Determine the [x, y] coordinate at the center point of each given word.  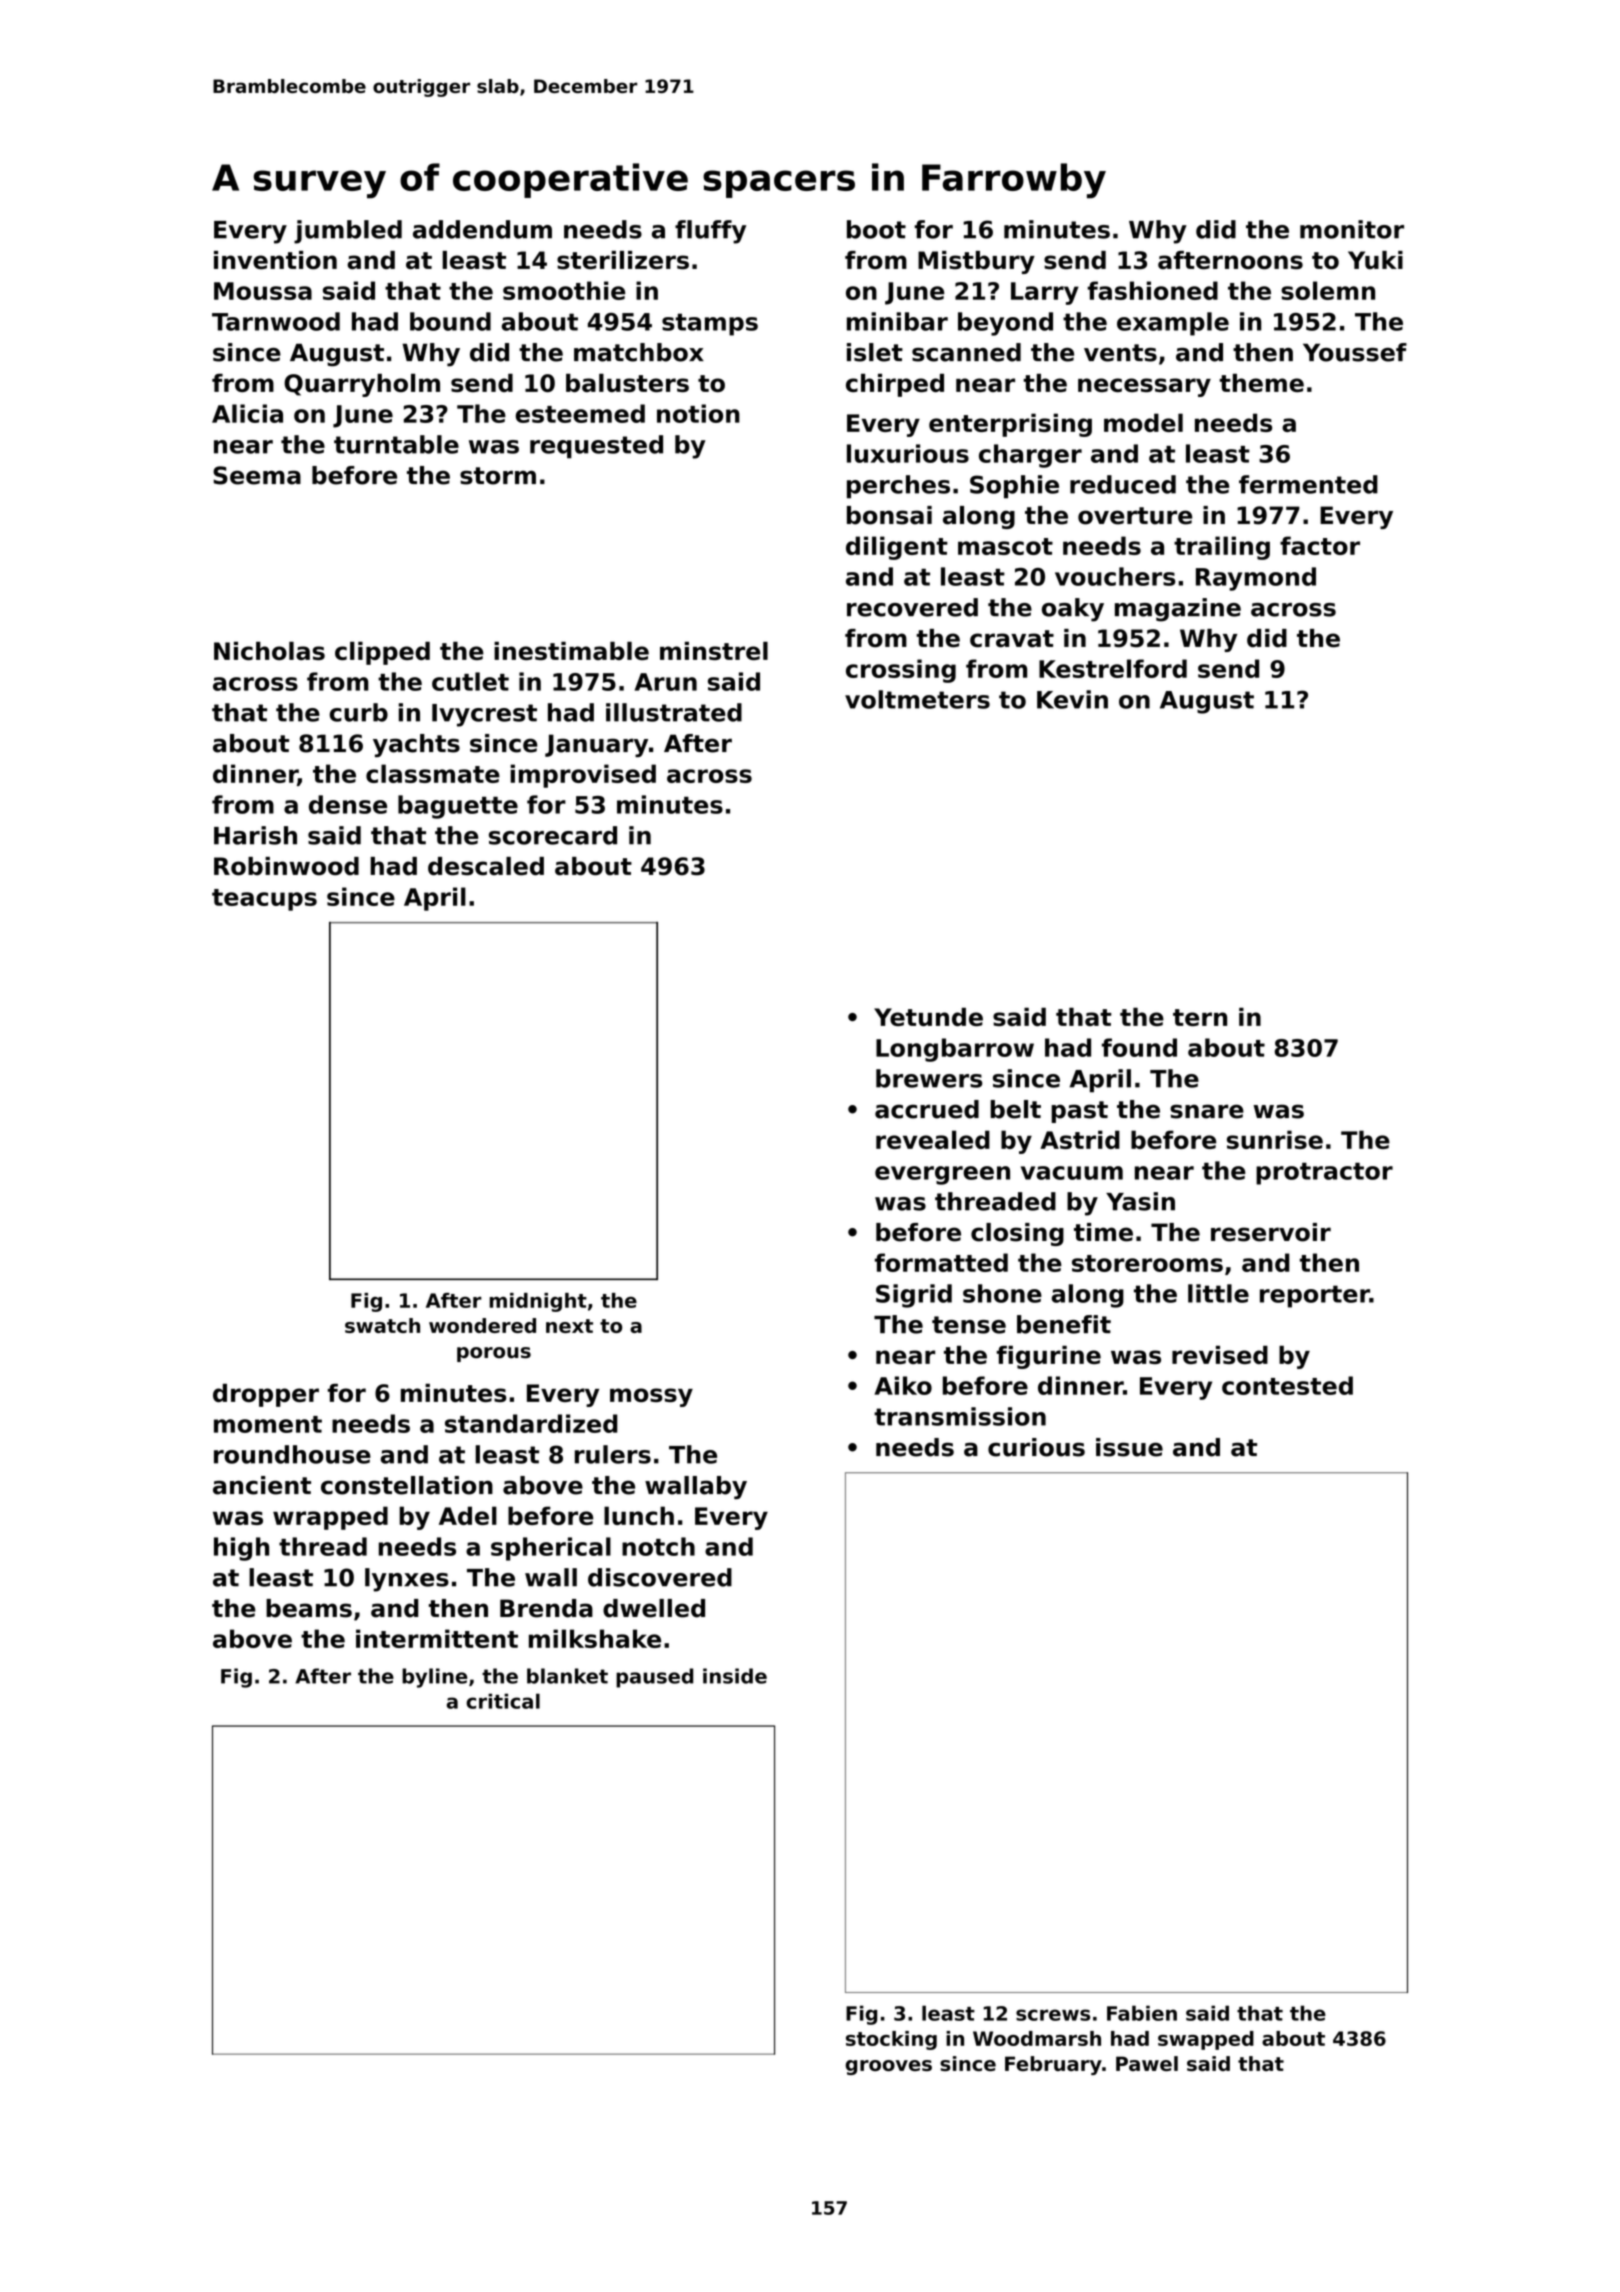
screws [1053, 2015]
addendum [482, 229]
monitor [1352, 229]
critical [503, 1701]
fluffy [710, 232]
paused [654, 1678]
